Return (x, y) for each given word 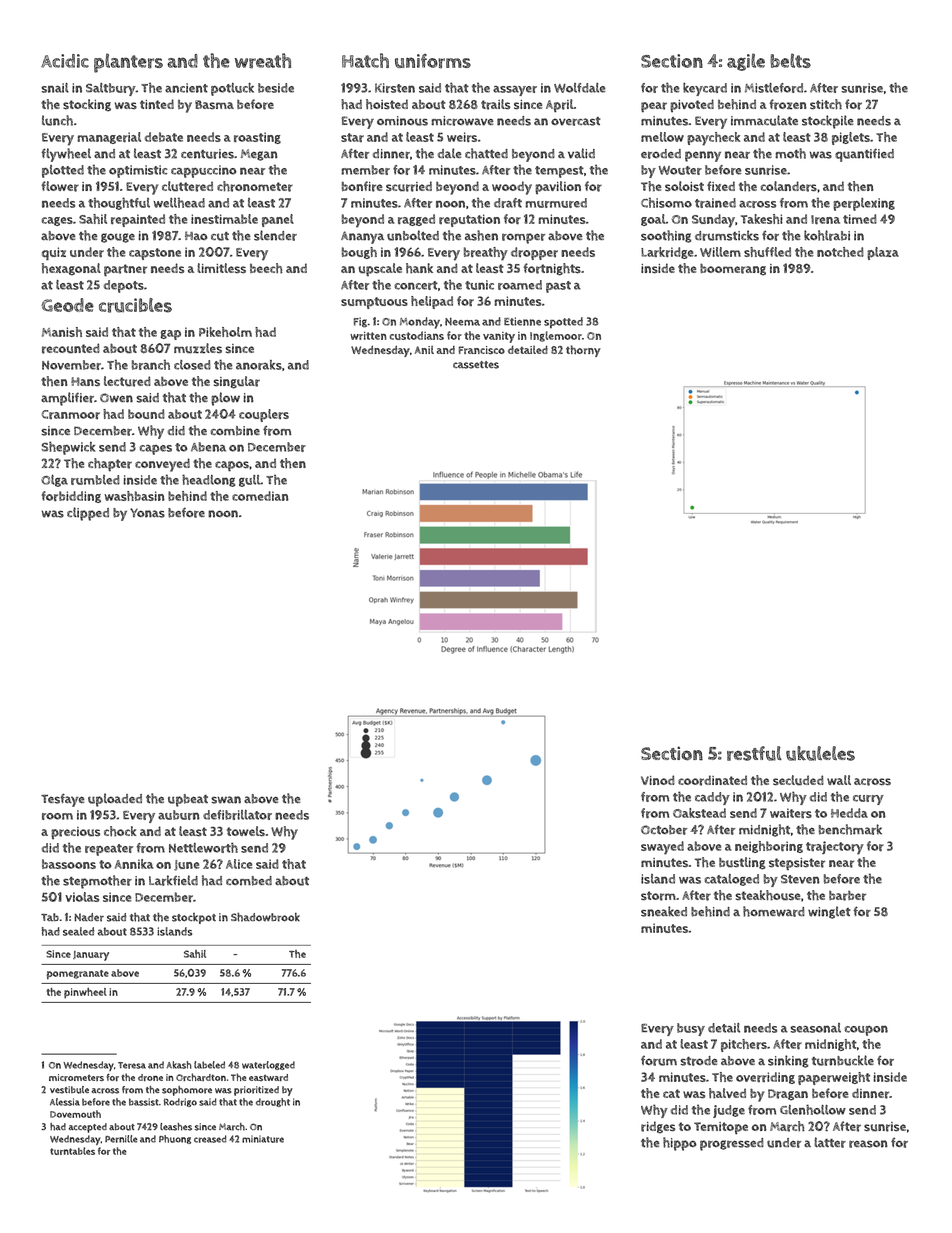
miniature (263, 1139)
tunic (479, 285)
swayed (662, 847)
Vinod (658, 780)
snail (55, 88)
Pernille (121, 1139)
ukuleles (820, 753)
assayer (515, 91)
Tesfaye (62, 800)
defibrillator (237, 815)
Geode (67, 305)
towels (246, 831)
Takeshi (762, 219)
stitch (826, 104)
